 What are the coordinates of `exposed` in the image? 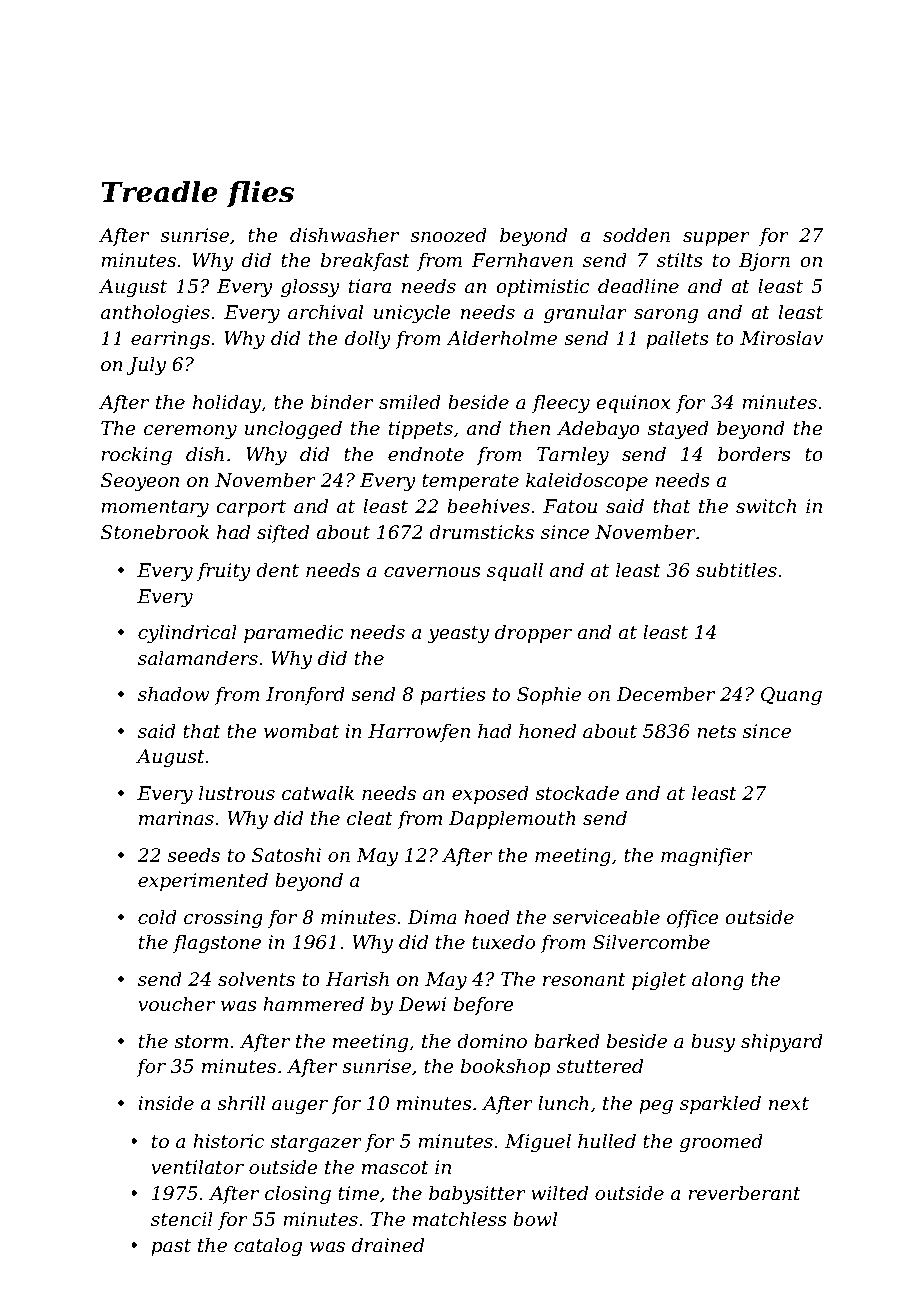 It's located at (490, 794).
